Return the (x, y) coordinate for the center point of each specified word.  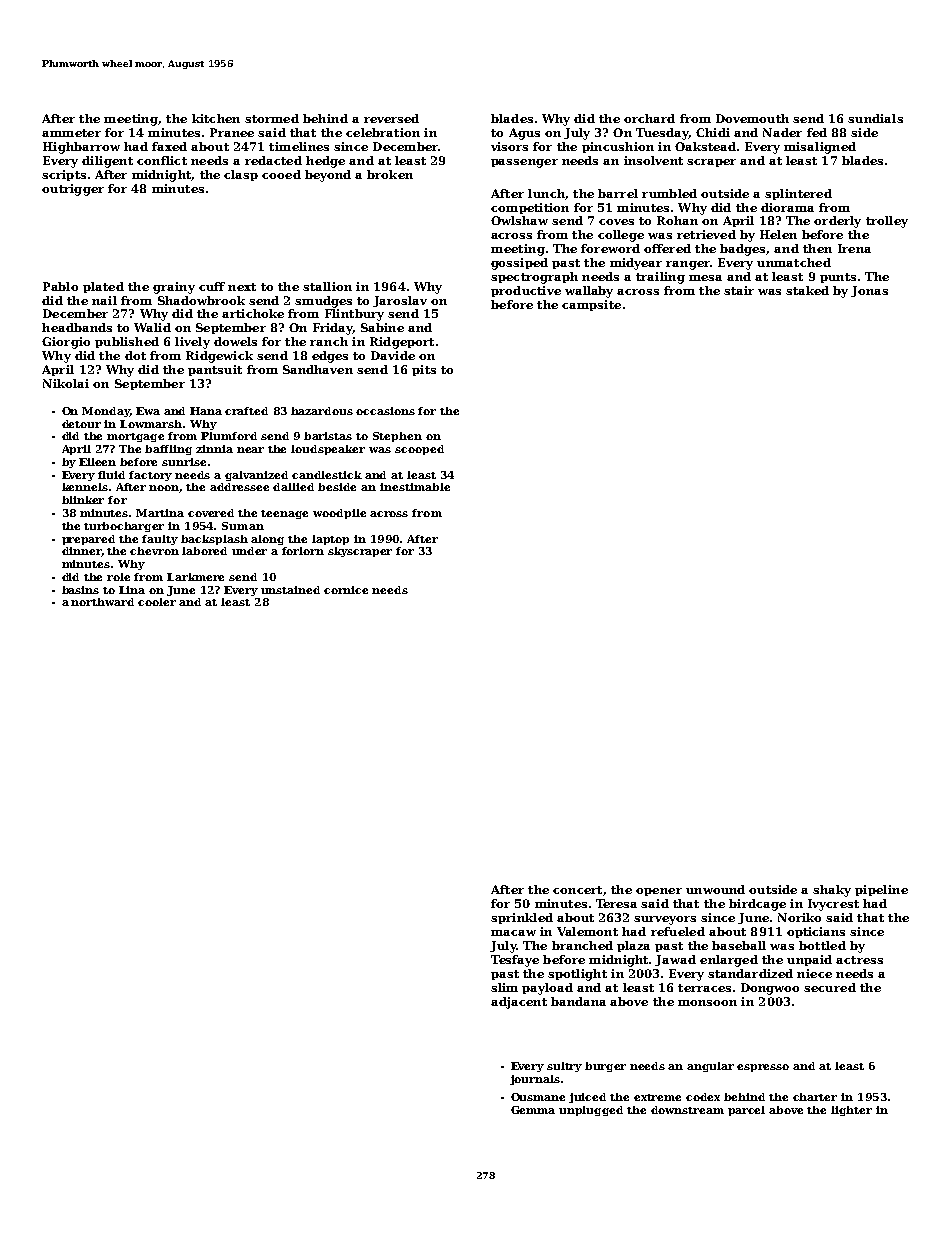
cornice (346, 590)
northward (102, 602)
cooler (157, 602)
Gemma (533, 1110)
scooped (419, 450)
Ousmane (538, 1097)
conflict (162, 160)
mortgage (135, 437)
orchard (649, 118)
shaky (832, 891)
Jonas (869, 291)
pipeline (881, 890)
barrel (618, 193)
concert (577, 890)
